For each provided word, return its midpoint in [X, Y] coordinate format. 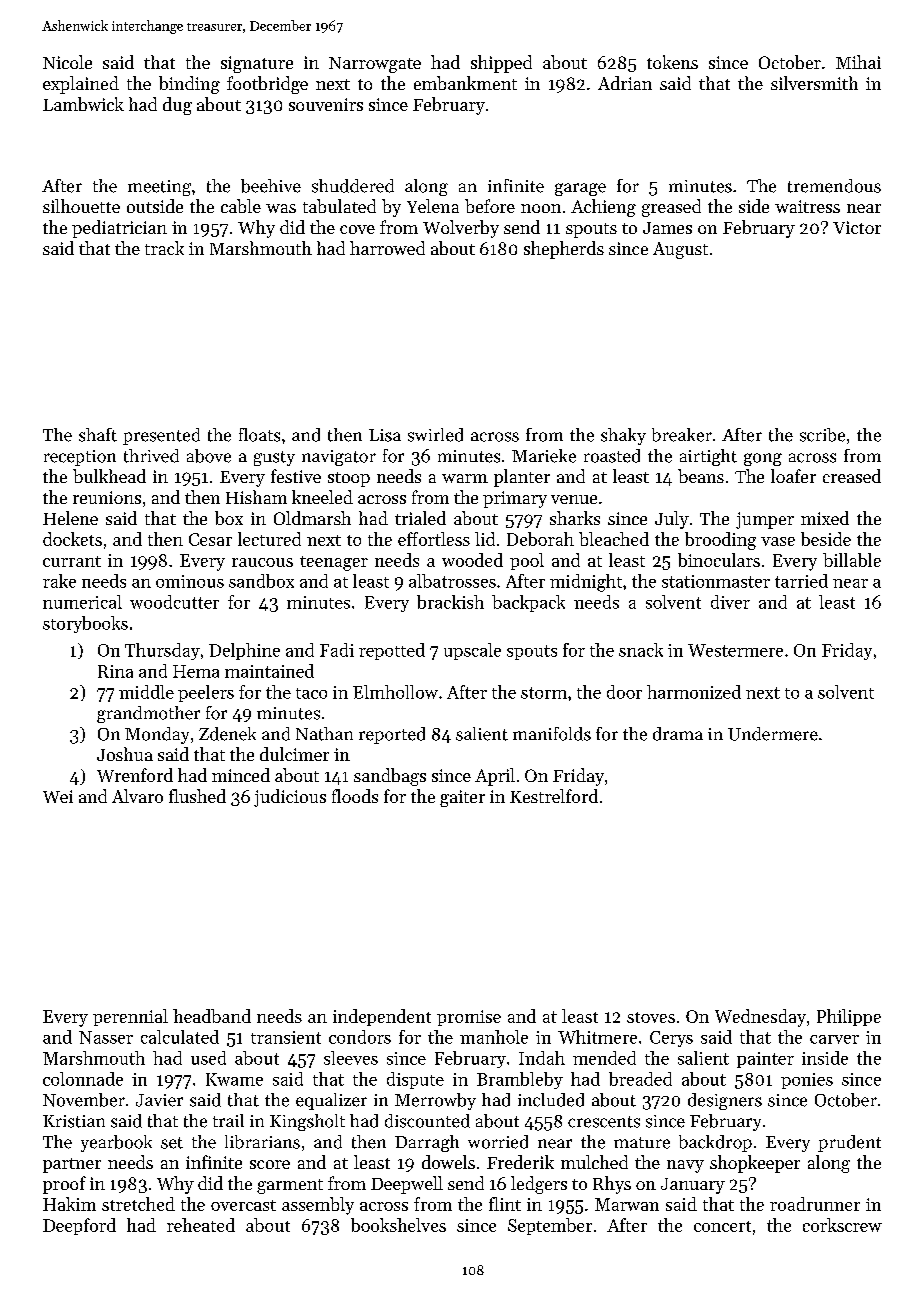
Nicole [67, 62]
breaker [682, 435]
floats [259, 435]
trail [228, 1120]
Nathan [324, 734]
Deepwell [407, 1185]
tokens [672, 62]
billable [852, 560]
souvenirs [326, 104]
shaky [623, 436]
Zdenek [227, 734]
